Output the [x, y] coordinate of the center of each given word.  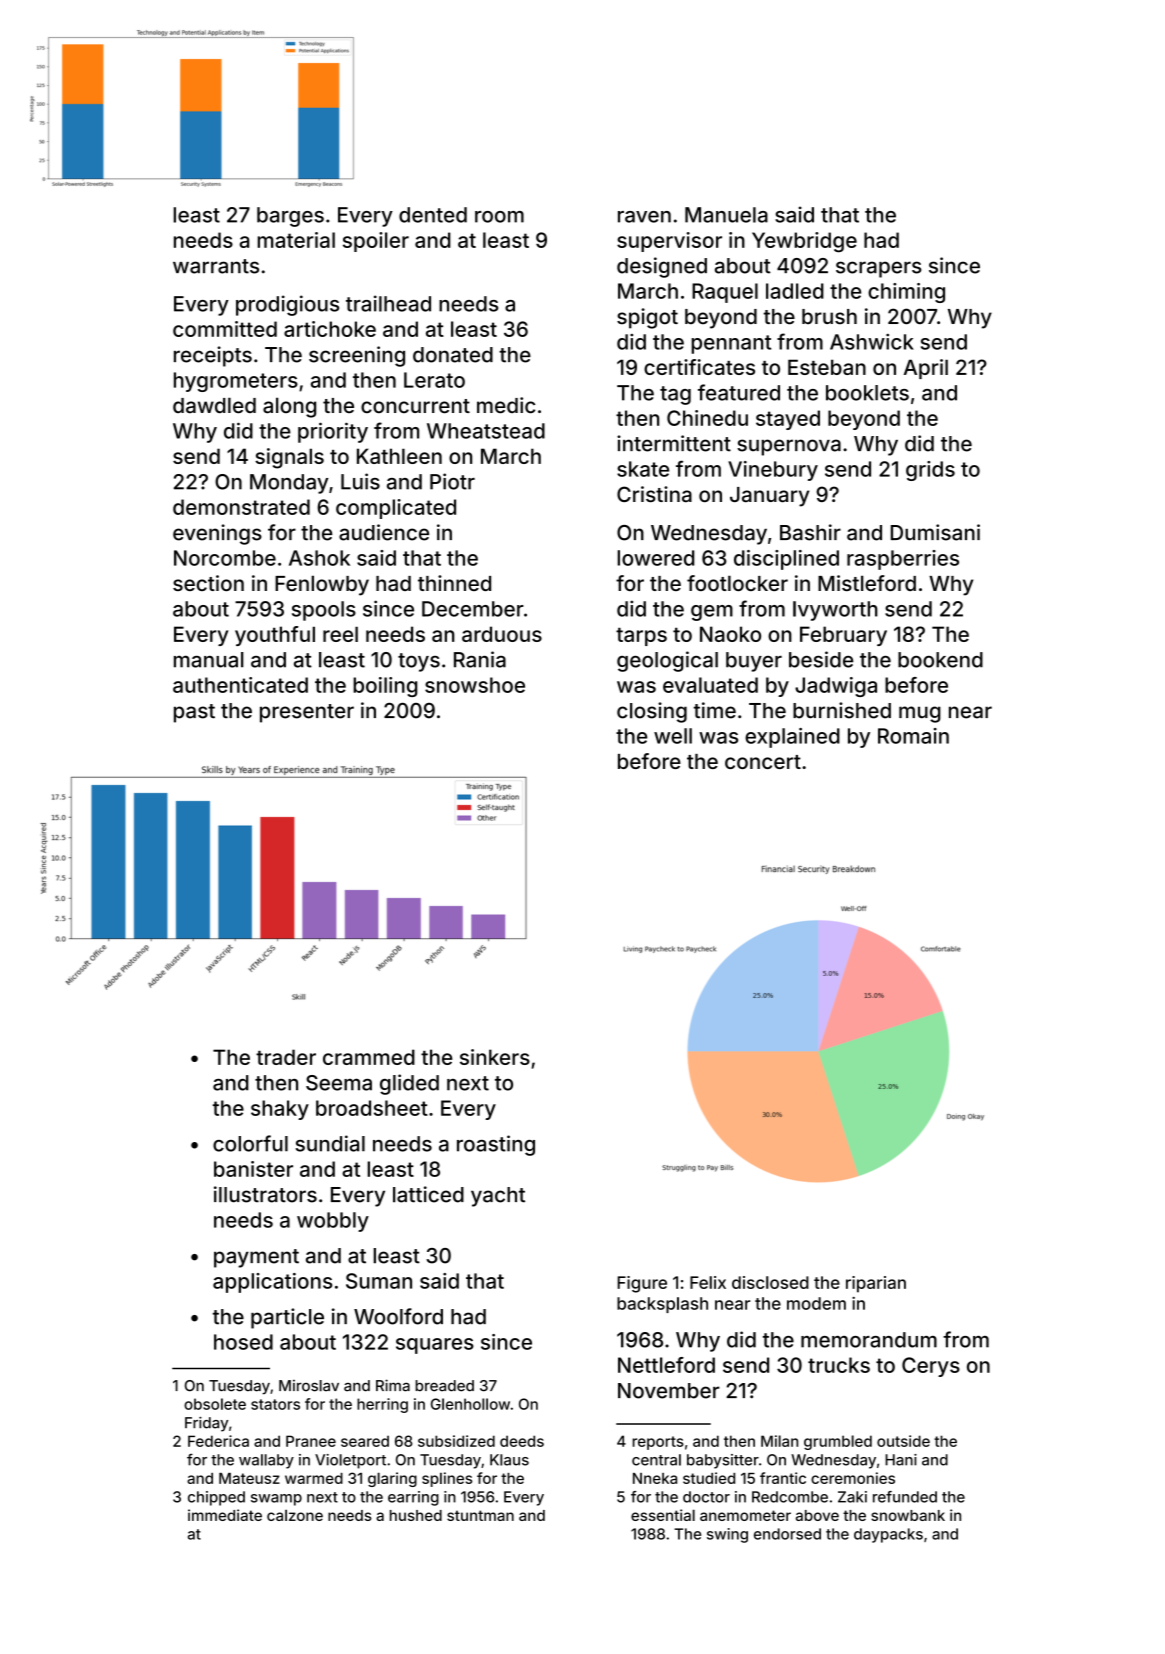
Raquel [725, 293]
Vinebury [773, 471]
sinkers [495, 1057]
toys [419, 662]
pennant [731, 344]
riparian [876, 1284]
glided [409, 1084]
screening [357, 356]
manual [209, 660]
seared [365, 1441]
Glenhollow [470, 1404]
